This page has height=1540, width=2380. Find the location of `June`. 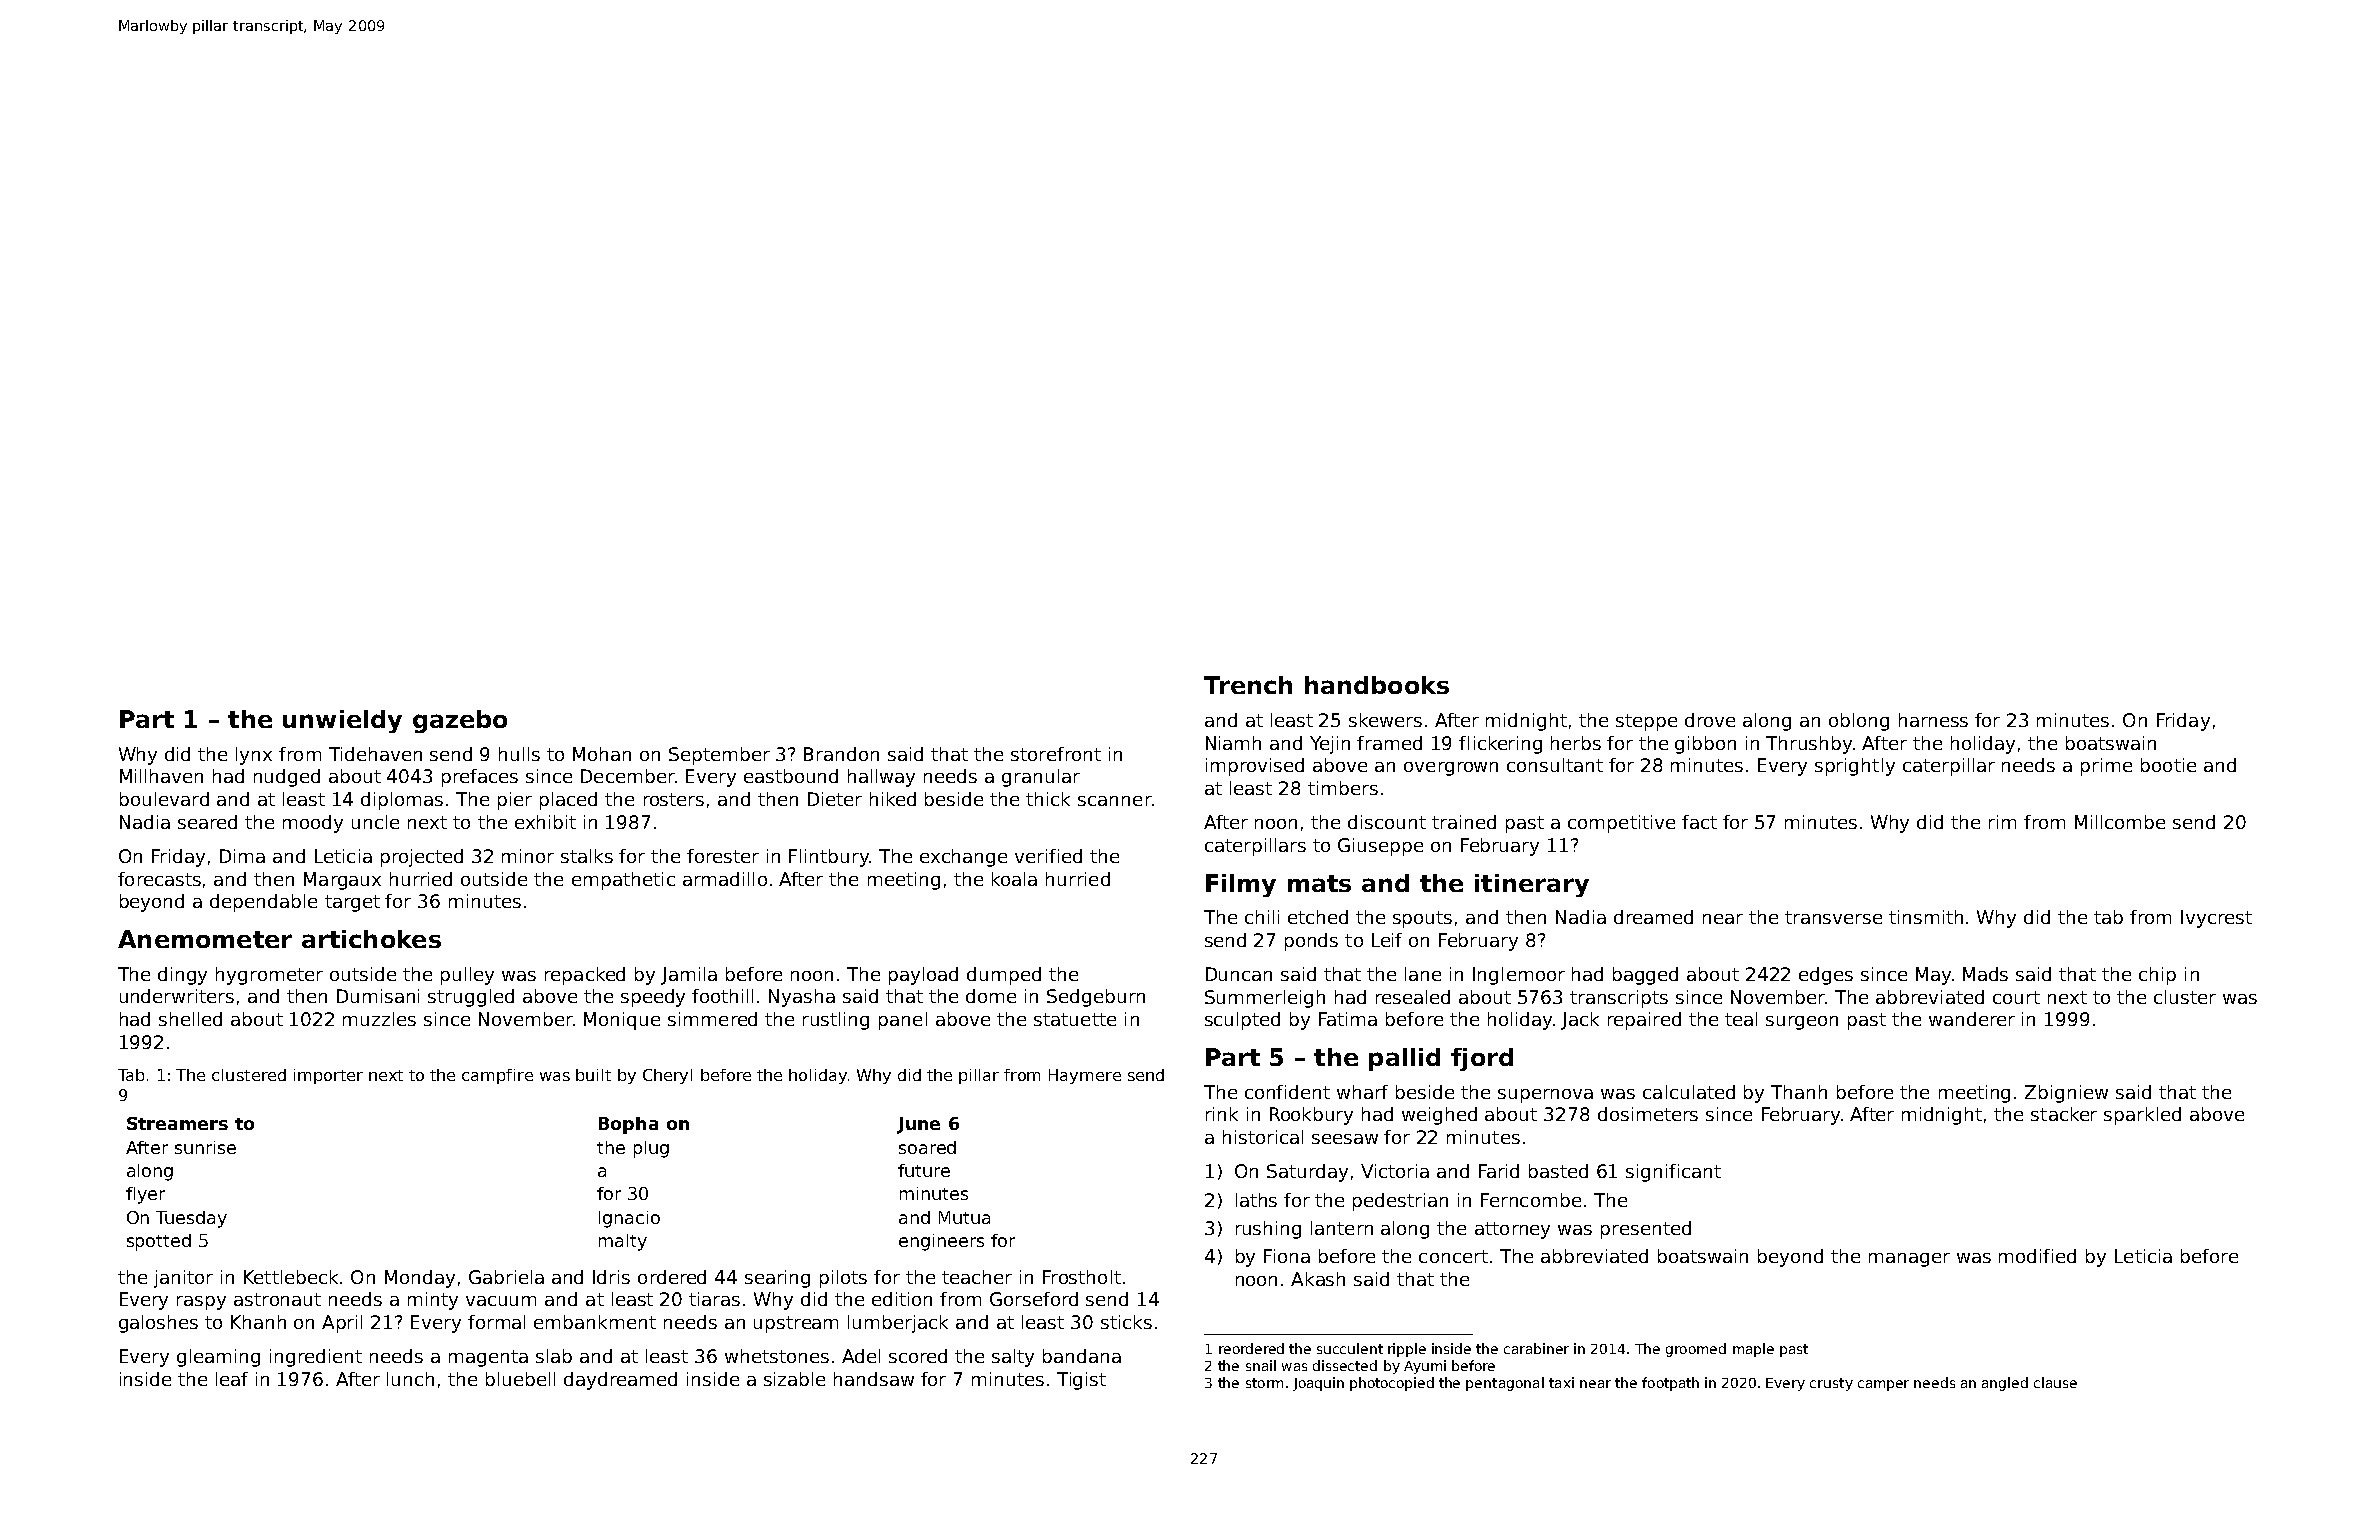

June is located at coordinates (918, 1125).
